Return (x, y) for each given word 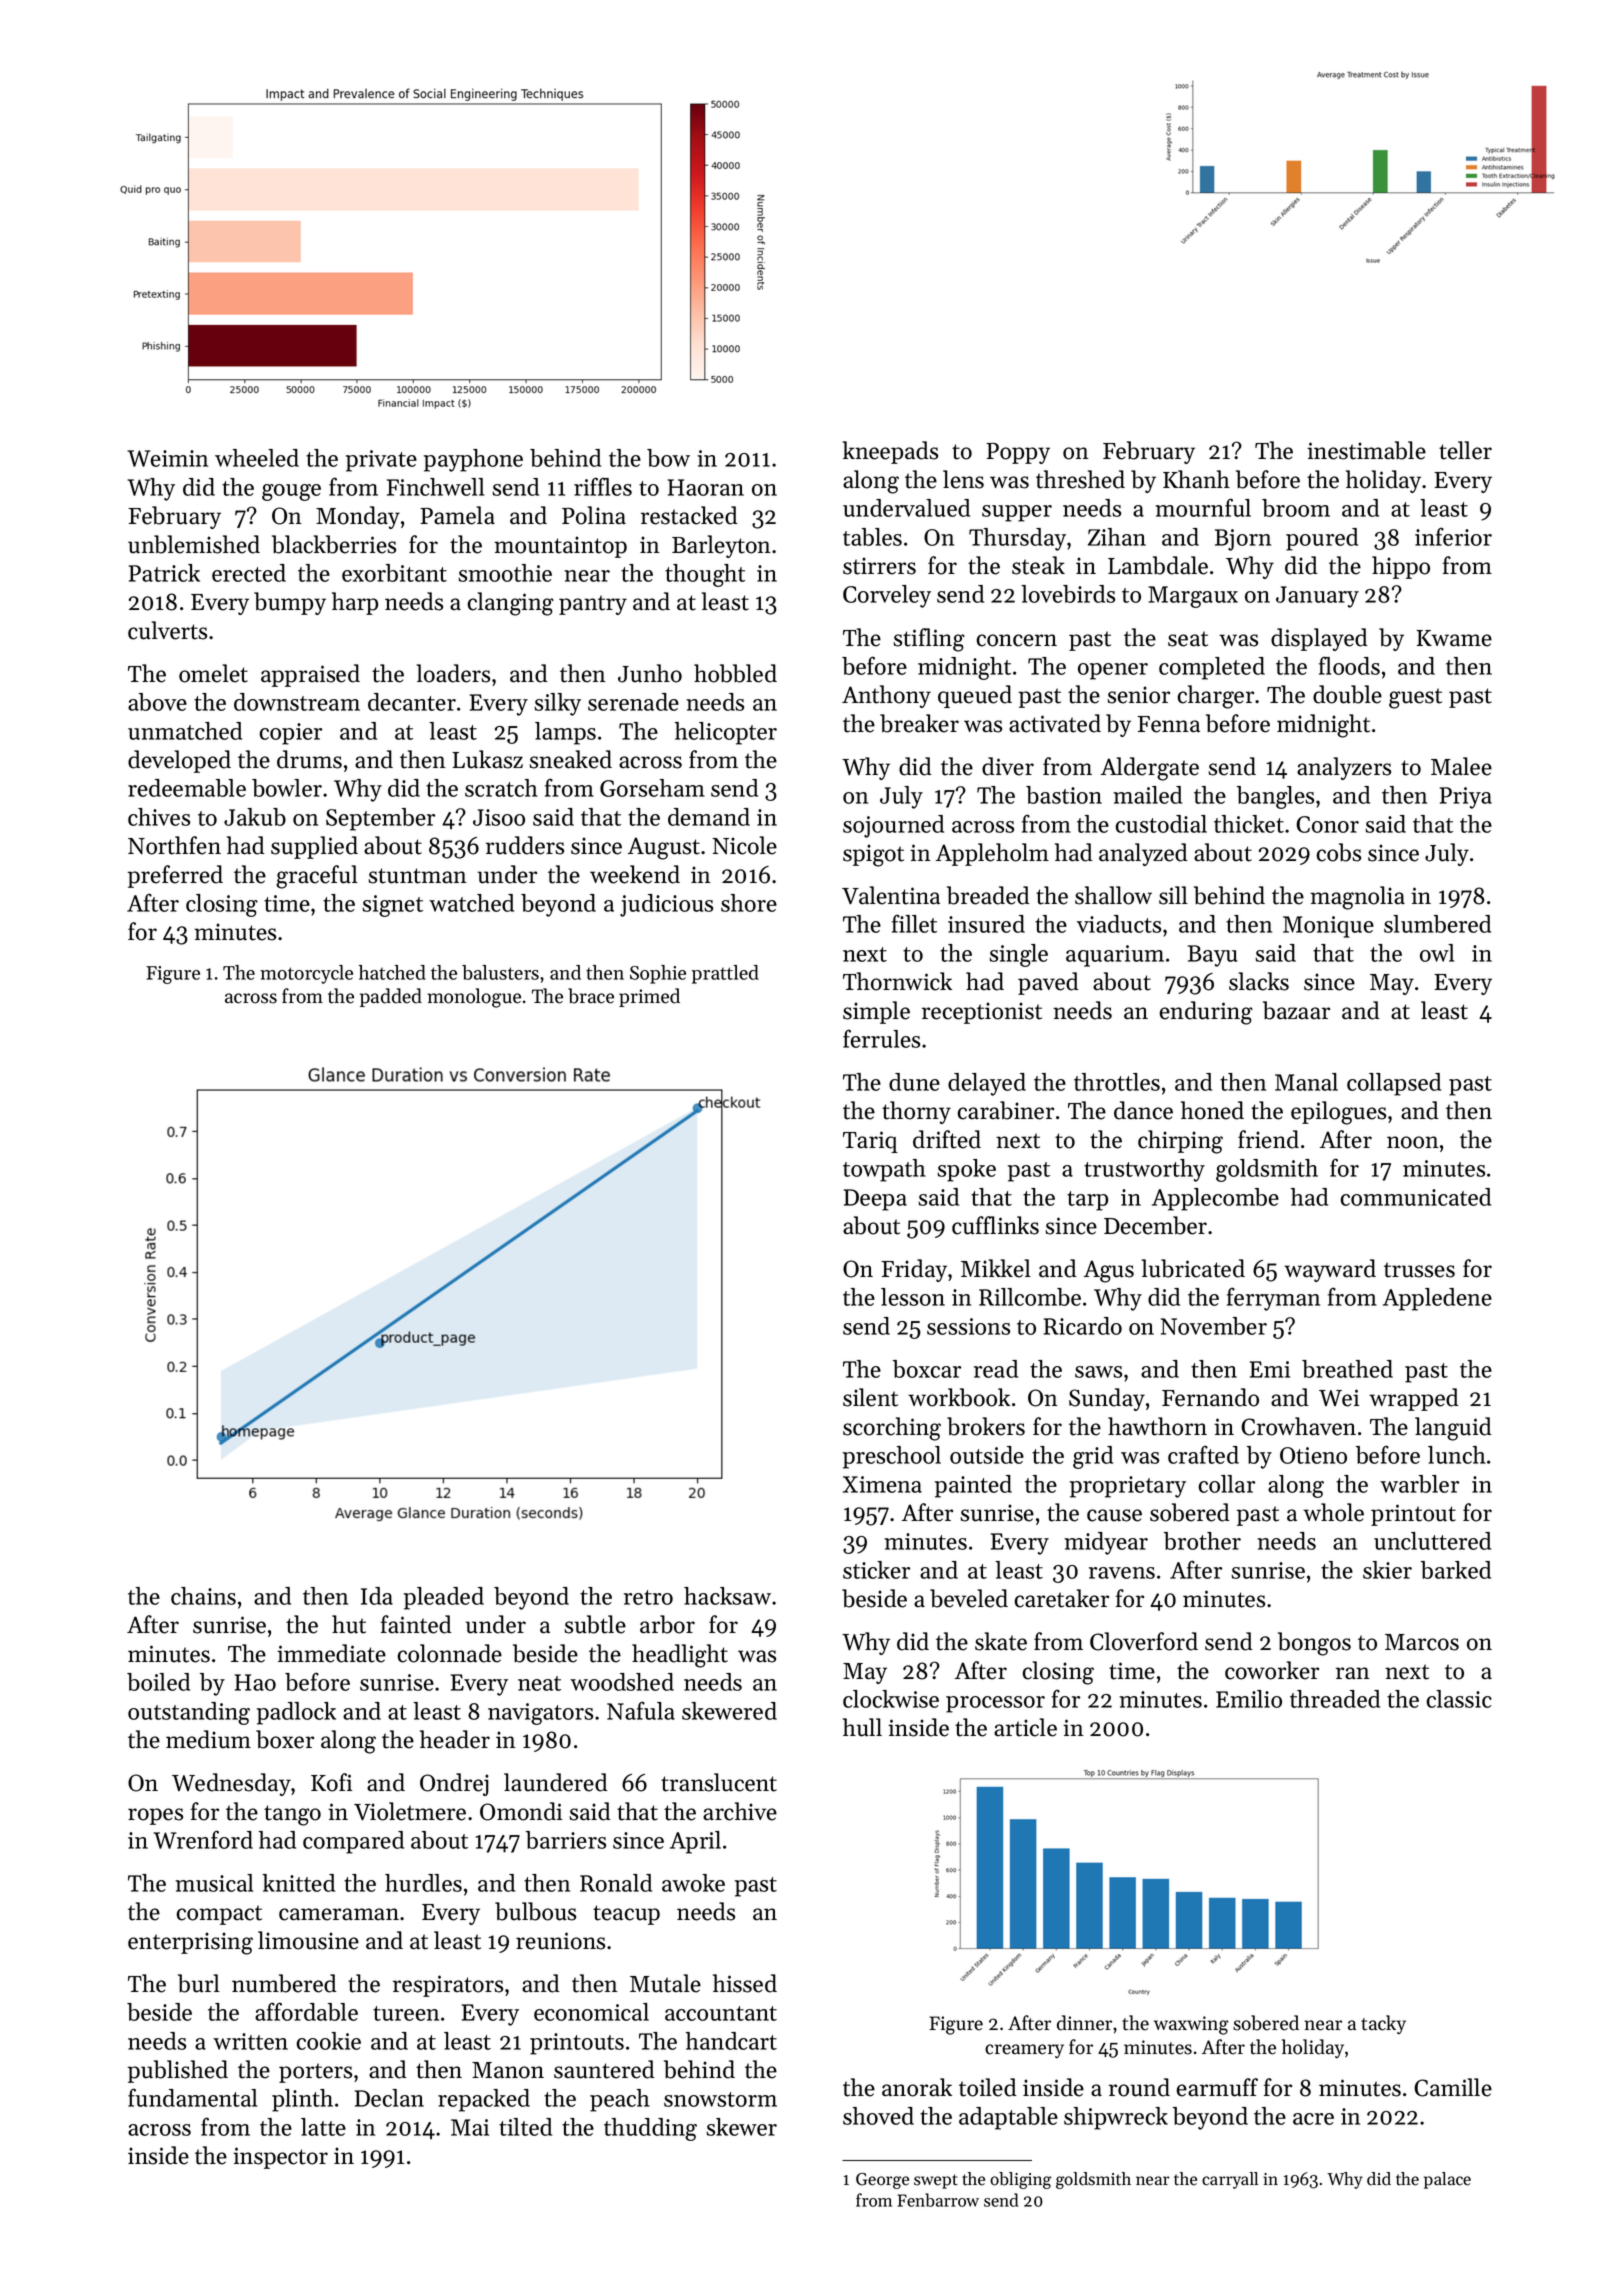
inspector (280, 2158)
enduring (1206, 1013)
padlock (296, 1713)
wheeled (257, 458)
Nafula (641, 1710)
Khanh (1196, 479)
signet (392, 906)
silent (870, 1397)
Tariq (870, 1142)
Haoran (706, 487)
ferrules (881, 1038)
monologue (474, 998)
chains (203, 1596)
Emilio (1249, 1699)
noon (1413, 1142)
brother (1202, 1541)
